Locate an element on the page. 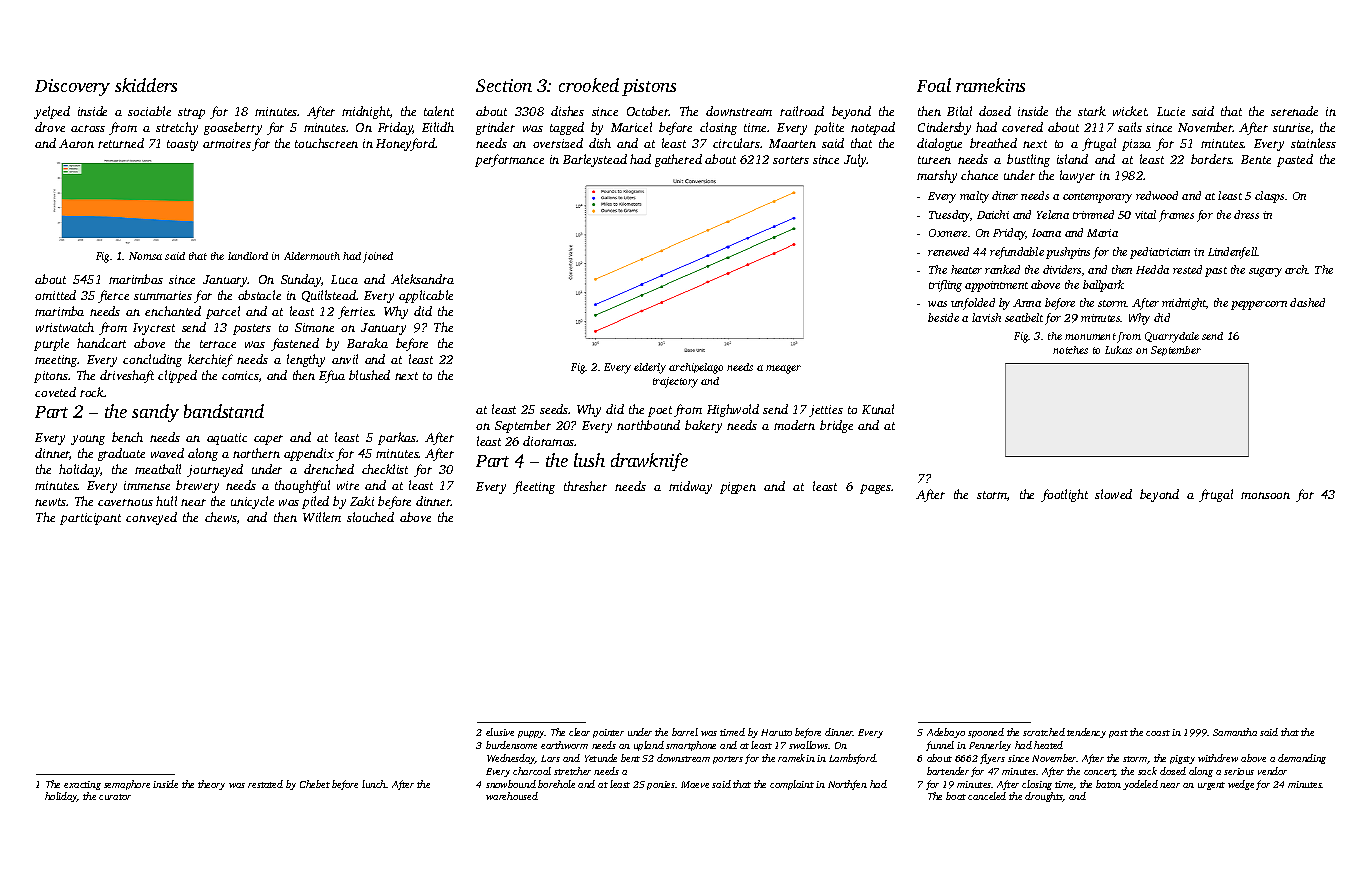 The image size is (1372, 887). Nomsa is located at coordinates (145, 256).
